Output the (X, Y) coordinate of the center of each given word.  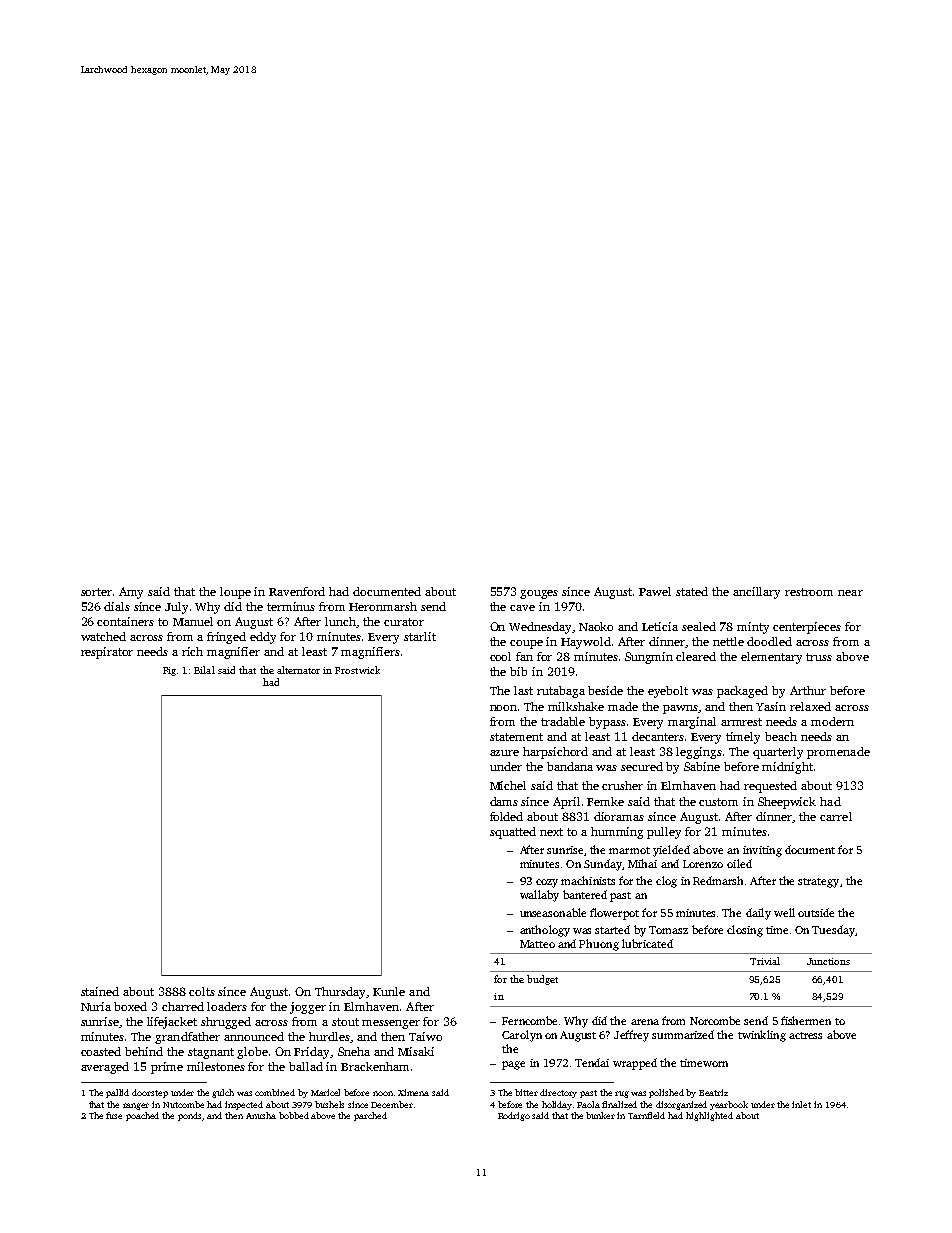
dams (504, 801)
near (850, 593)
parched (370, 1116)
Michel (508, 785)
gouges (539, 594)
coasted (101, 1051)
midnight (787, 768)
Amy (131, 593)
